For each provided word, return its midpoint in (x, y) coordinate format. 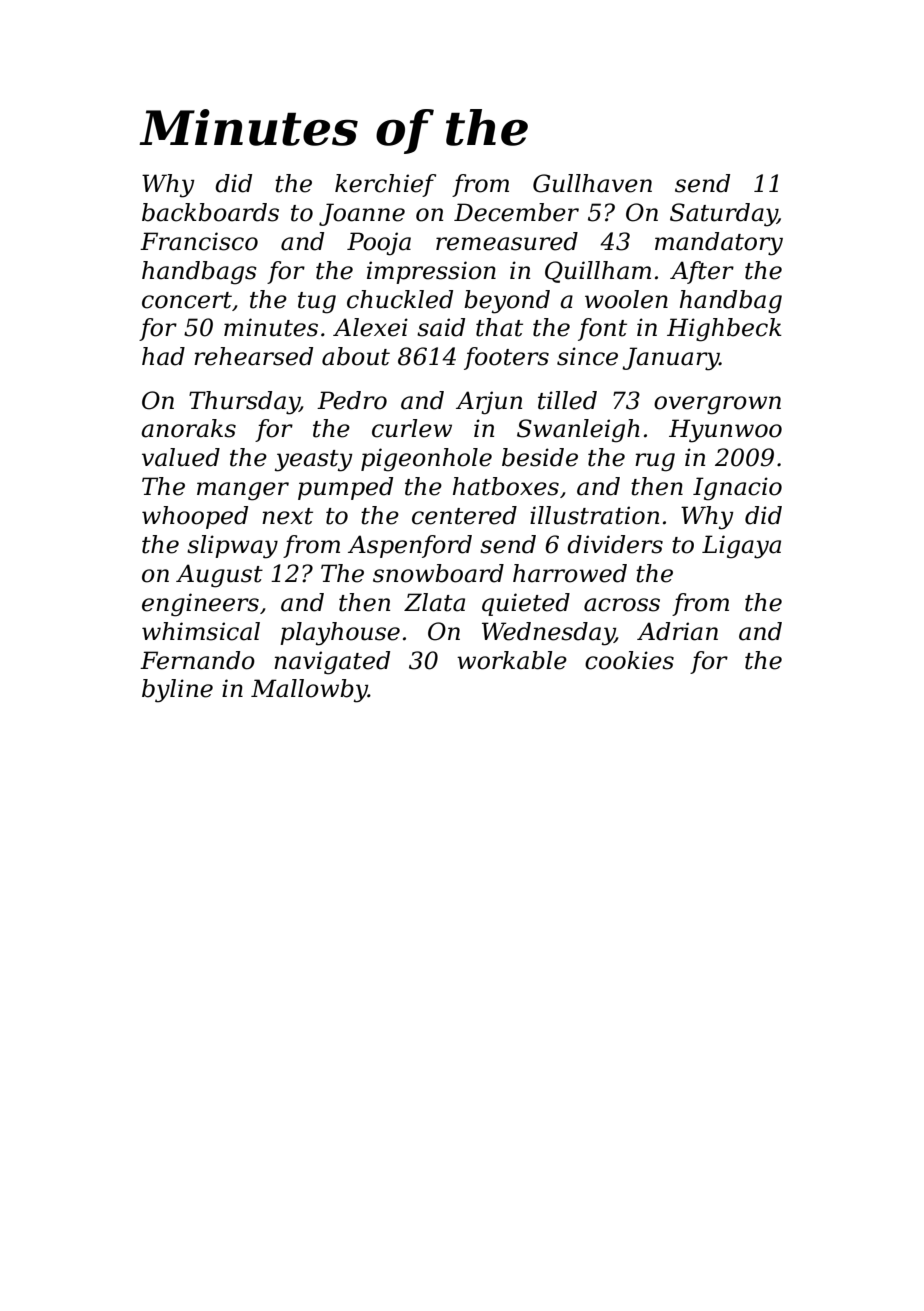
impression (431, 272)
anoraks (188, 428)
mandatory (719, 244)
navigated (332, 663)
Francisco (199, 241)
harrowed (570, 573)
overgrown (717, 405)
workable (512, 660)
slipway (232, 547)
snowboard (438, 573)
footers (506, 358)
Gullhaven (592, 183)
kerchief (385, 185)
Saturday (723, 215)
